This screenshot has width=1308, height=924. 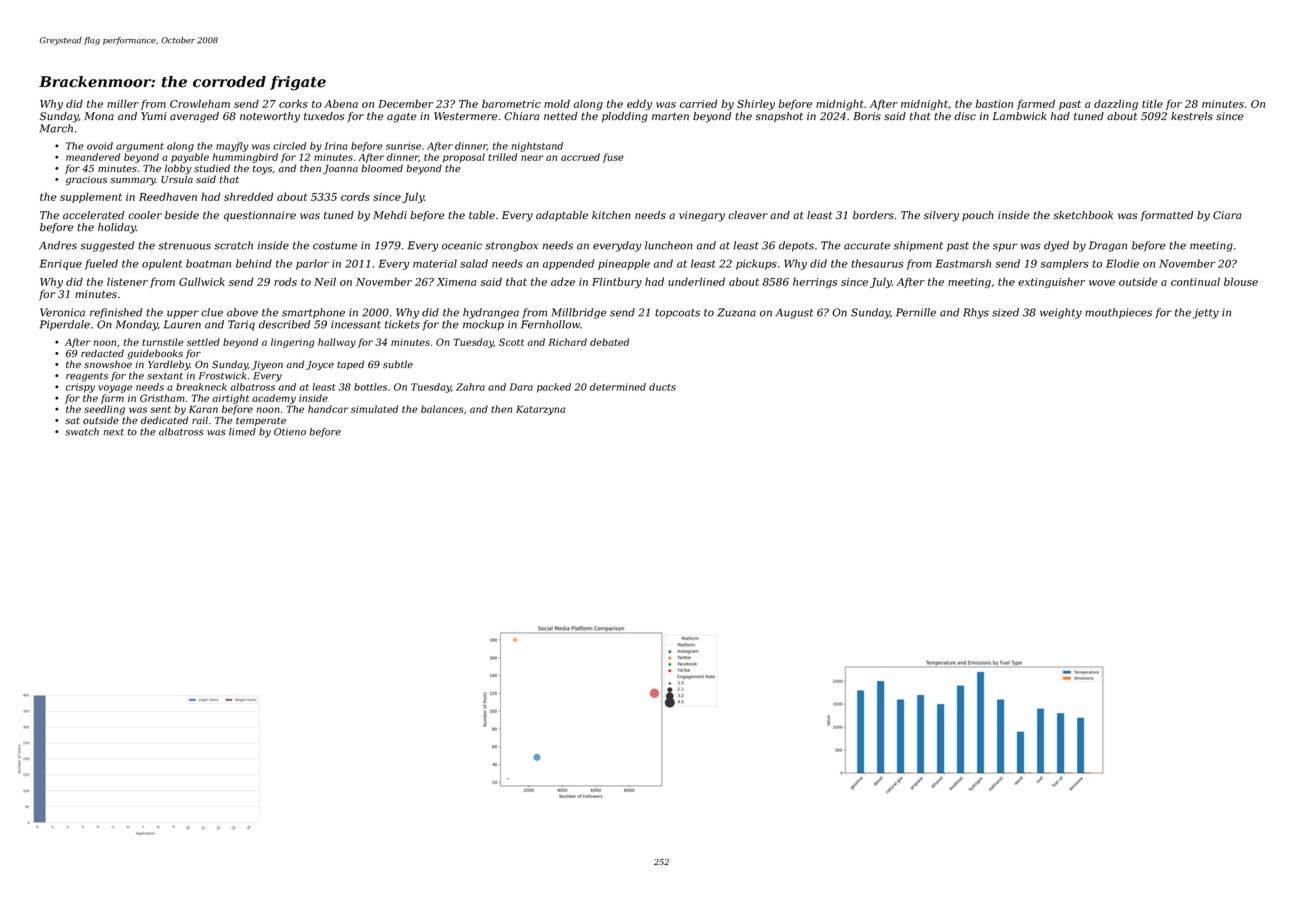 What do you see at coordinates (976, 313) in the screenshot?
I see `Rhys` at bounding box center [976, 313].
